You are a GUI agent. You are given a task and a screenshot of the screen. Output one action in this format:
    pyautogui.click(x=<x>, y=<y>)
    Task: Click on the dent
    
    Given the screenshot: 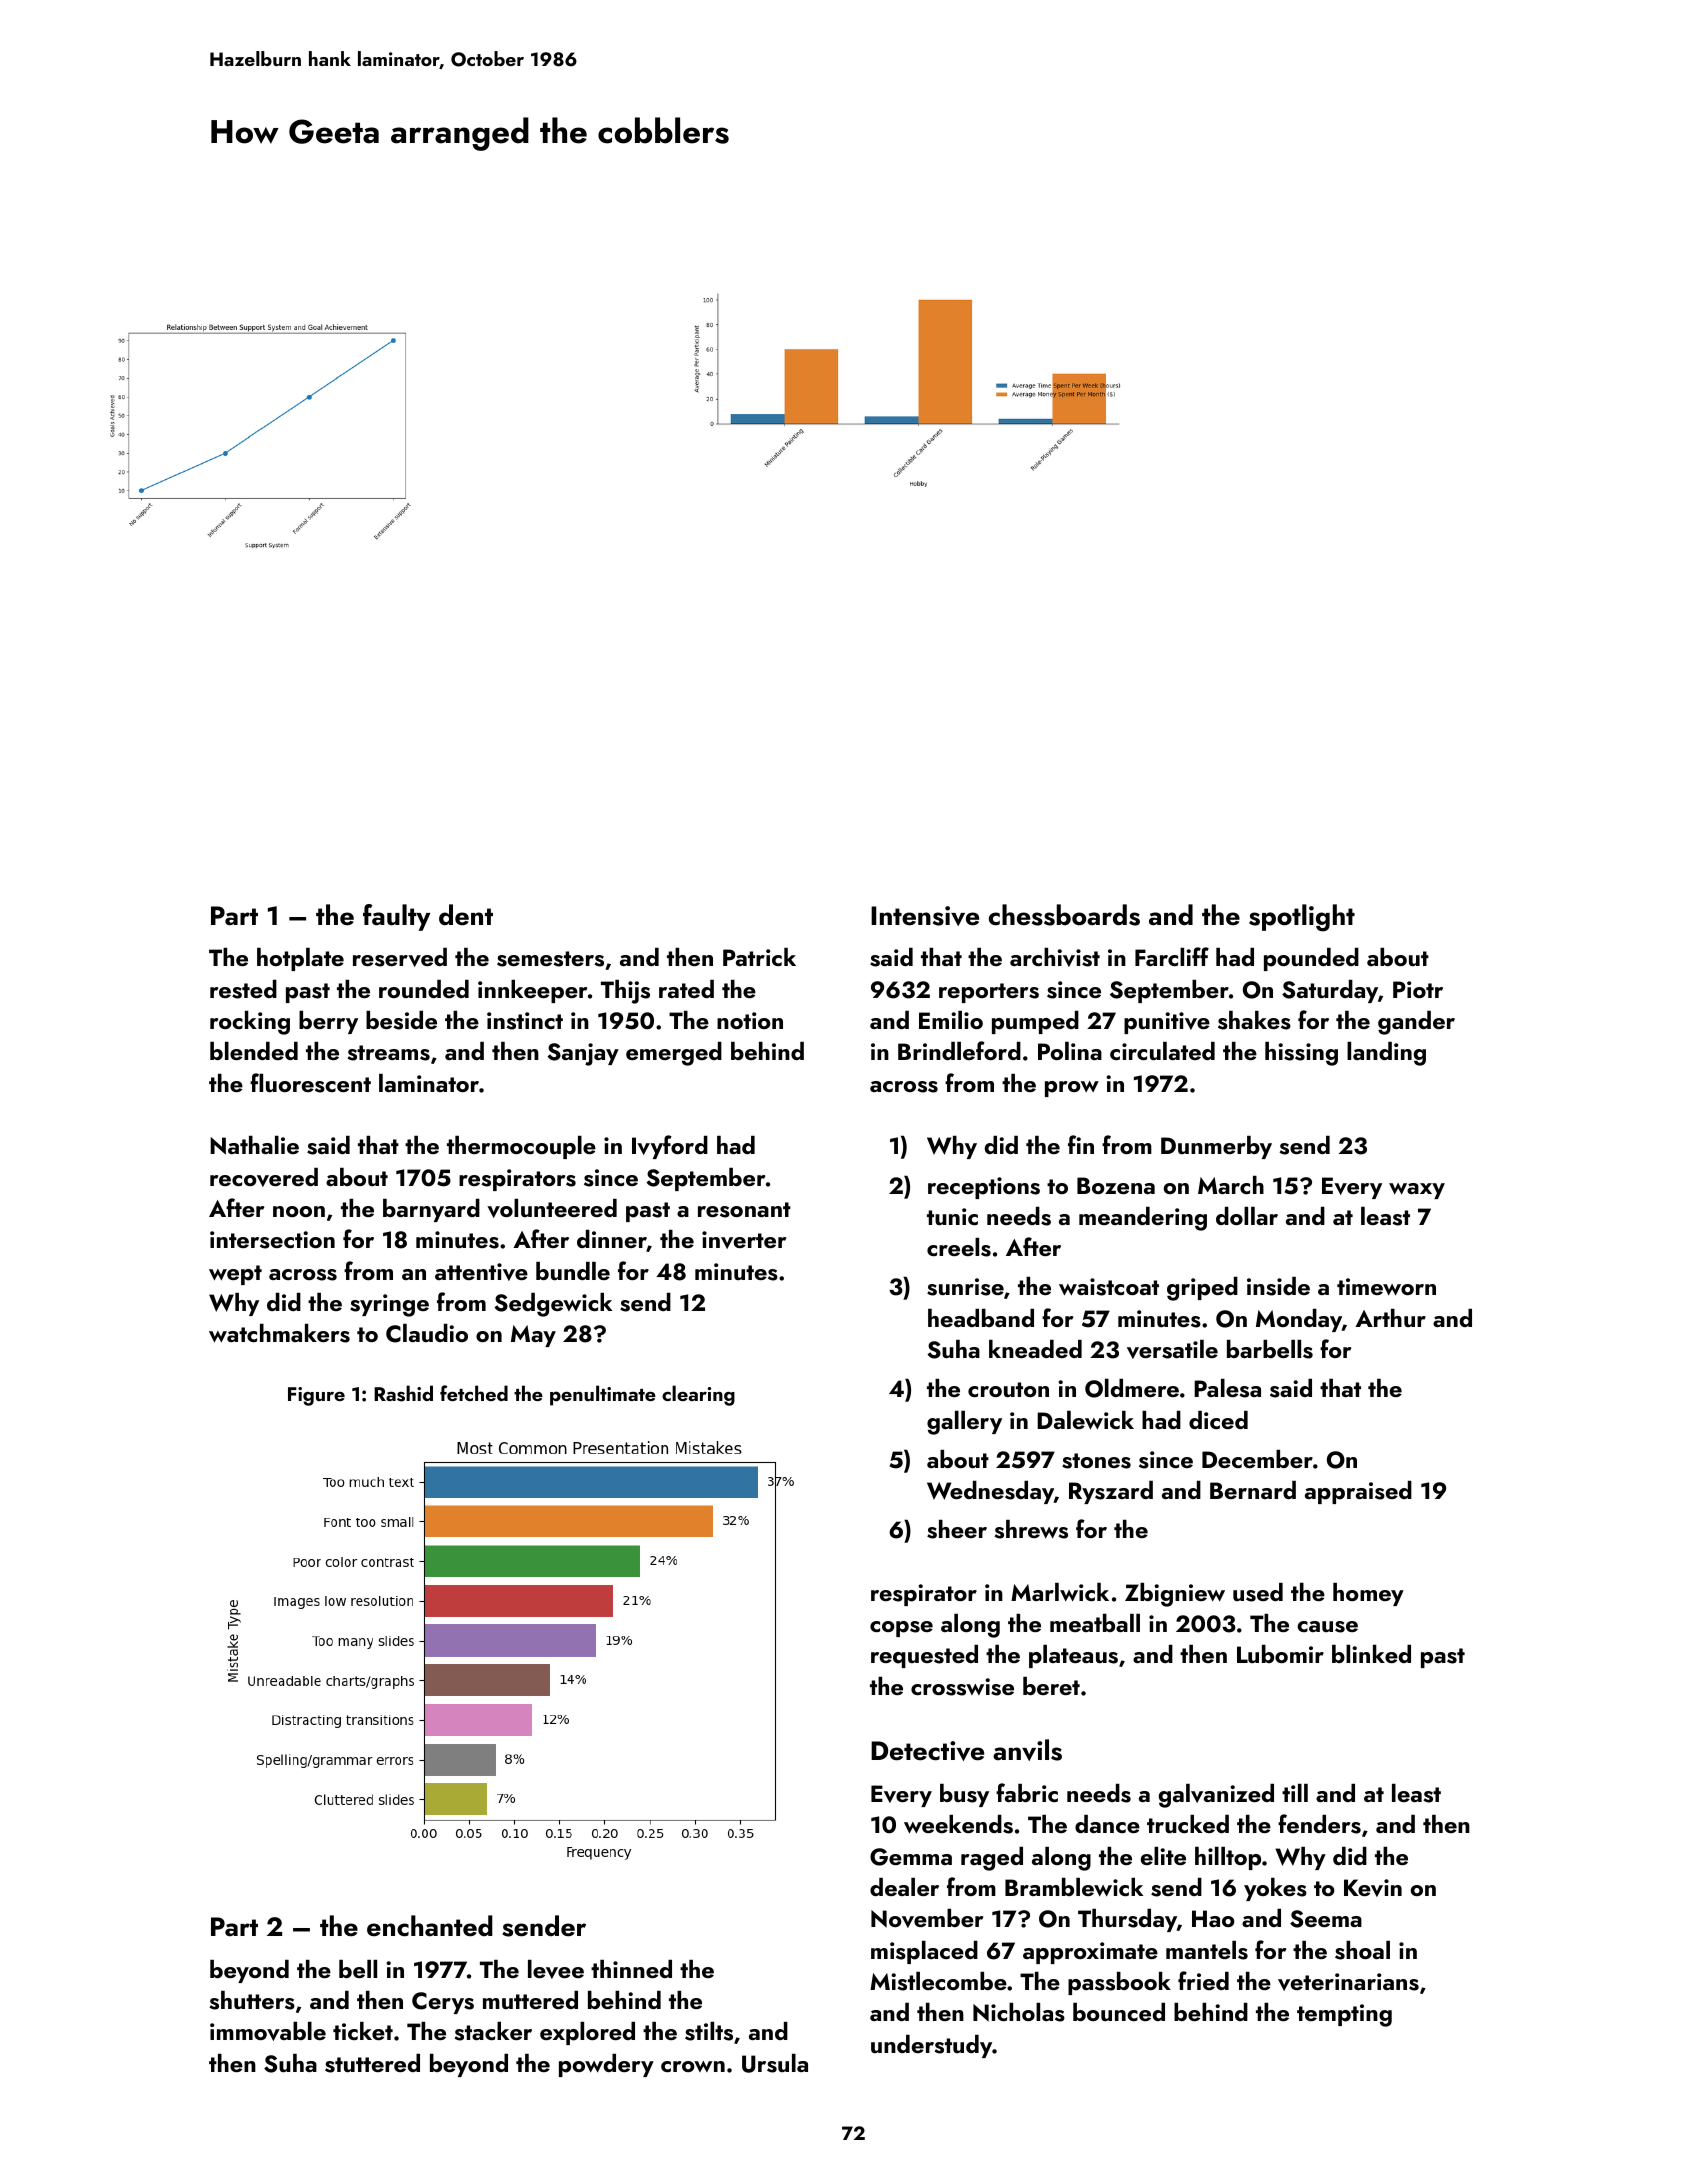 What is the action you would take?
    pyautogui.click(x=466, y=915)
